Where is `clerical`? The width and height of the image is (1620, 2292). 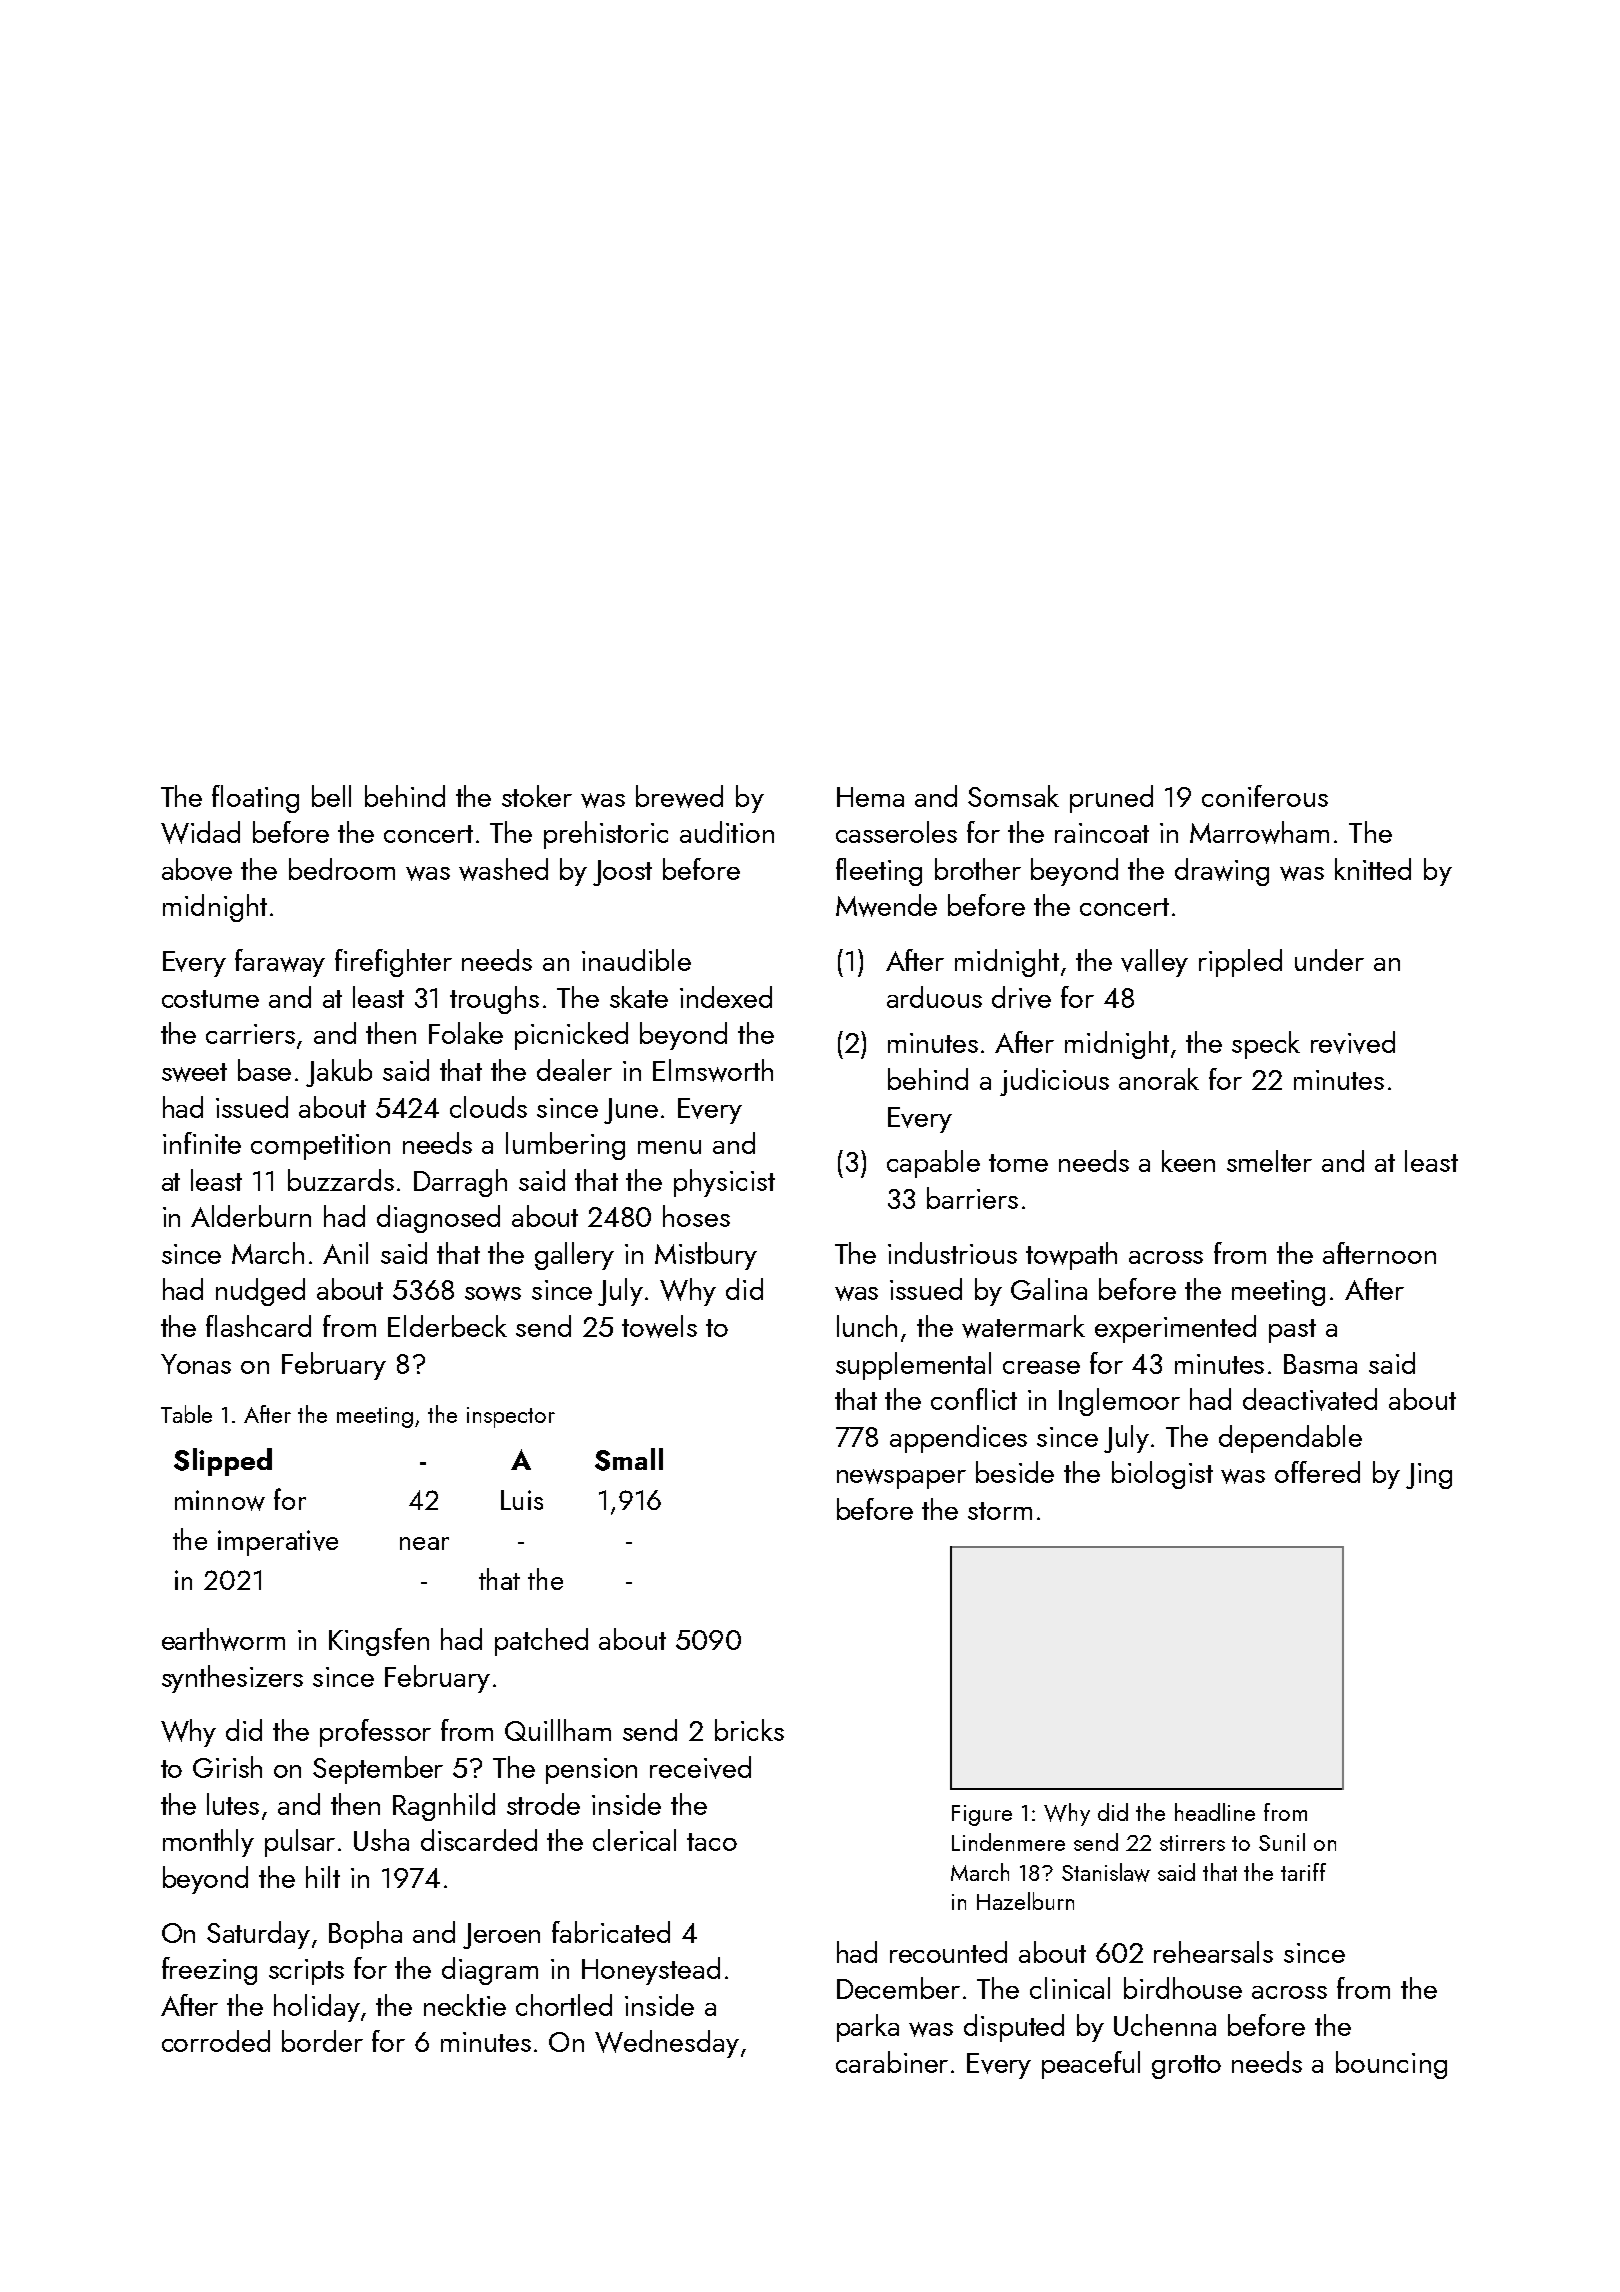
clerical is located at coordinates (634, 1840).
